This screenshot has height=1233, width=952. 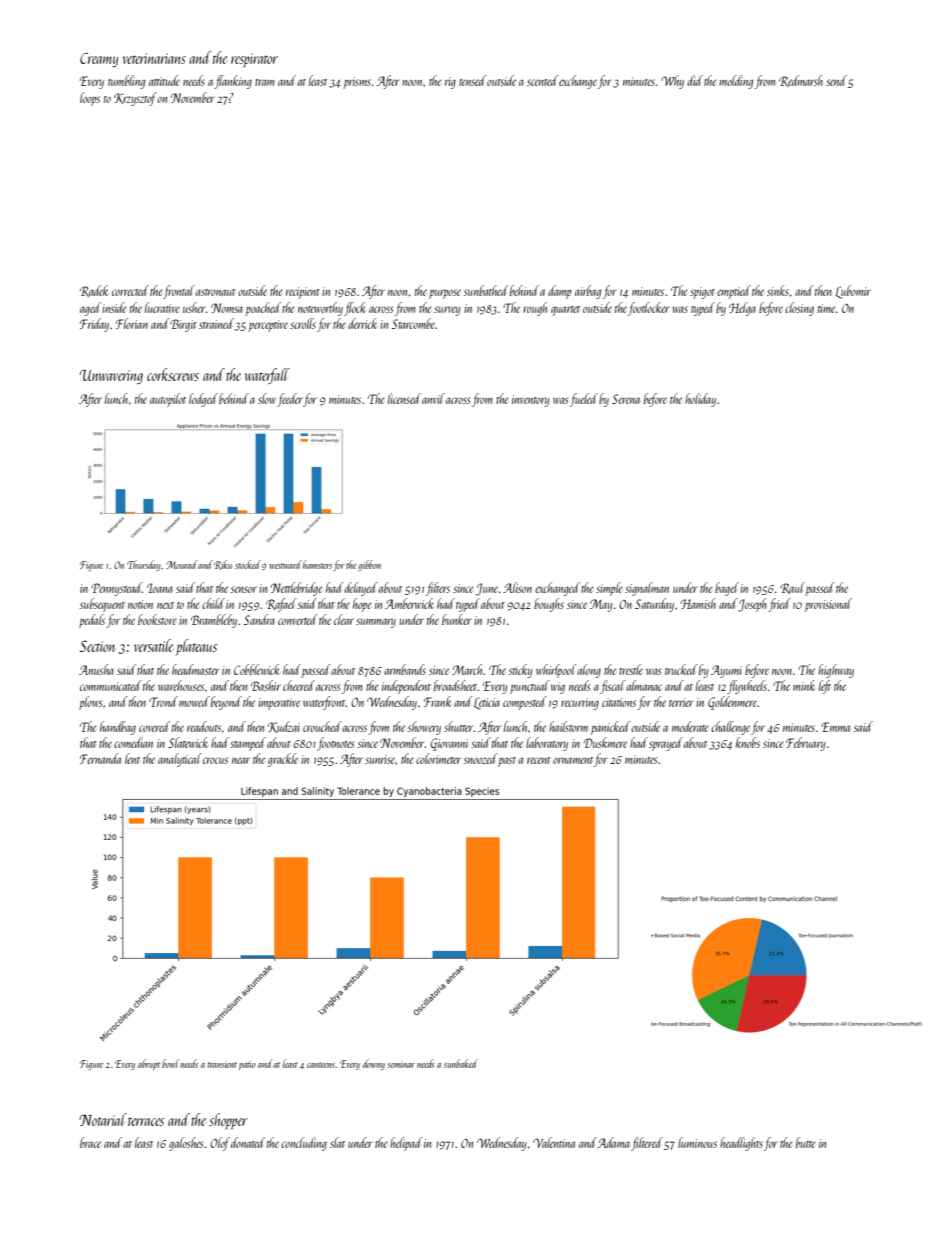 I want to click on time, so click(x=826, y=308).
